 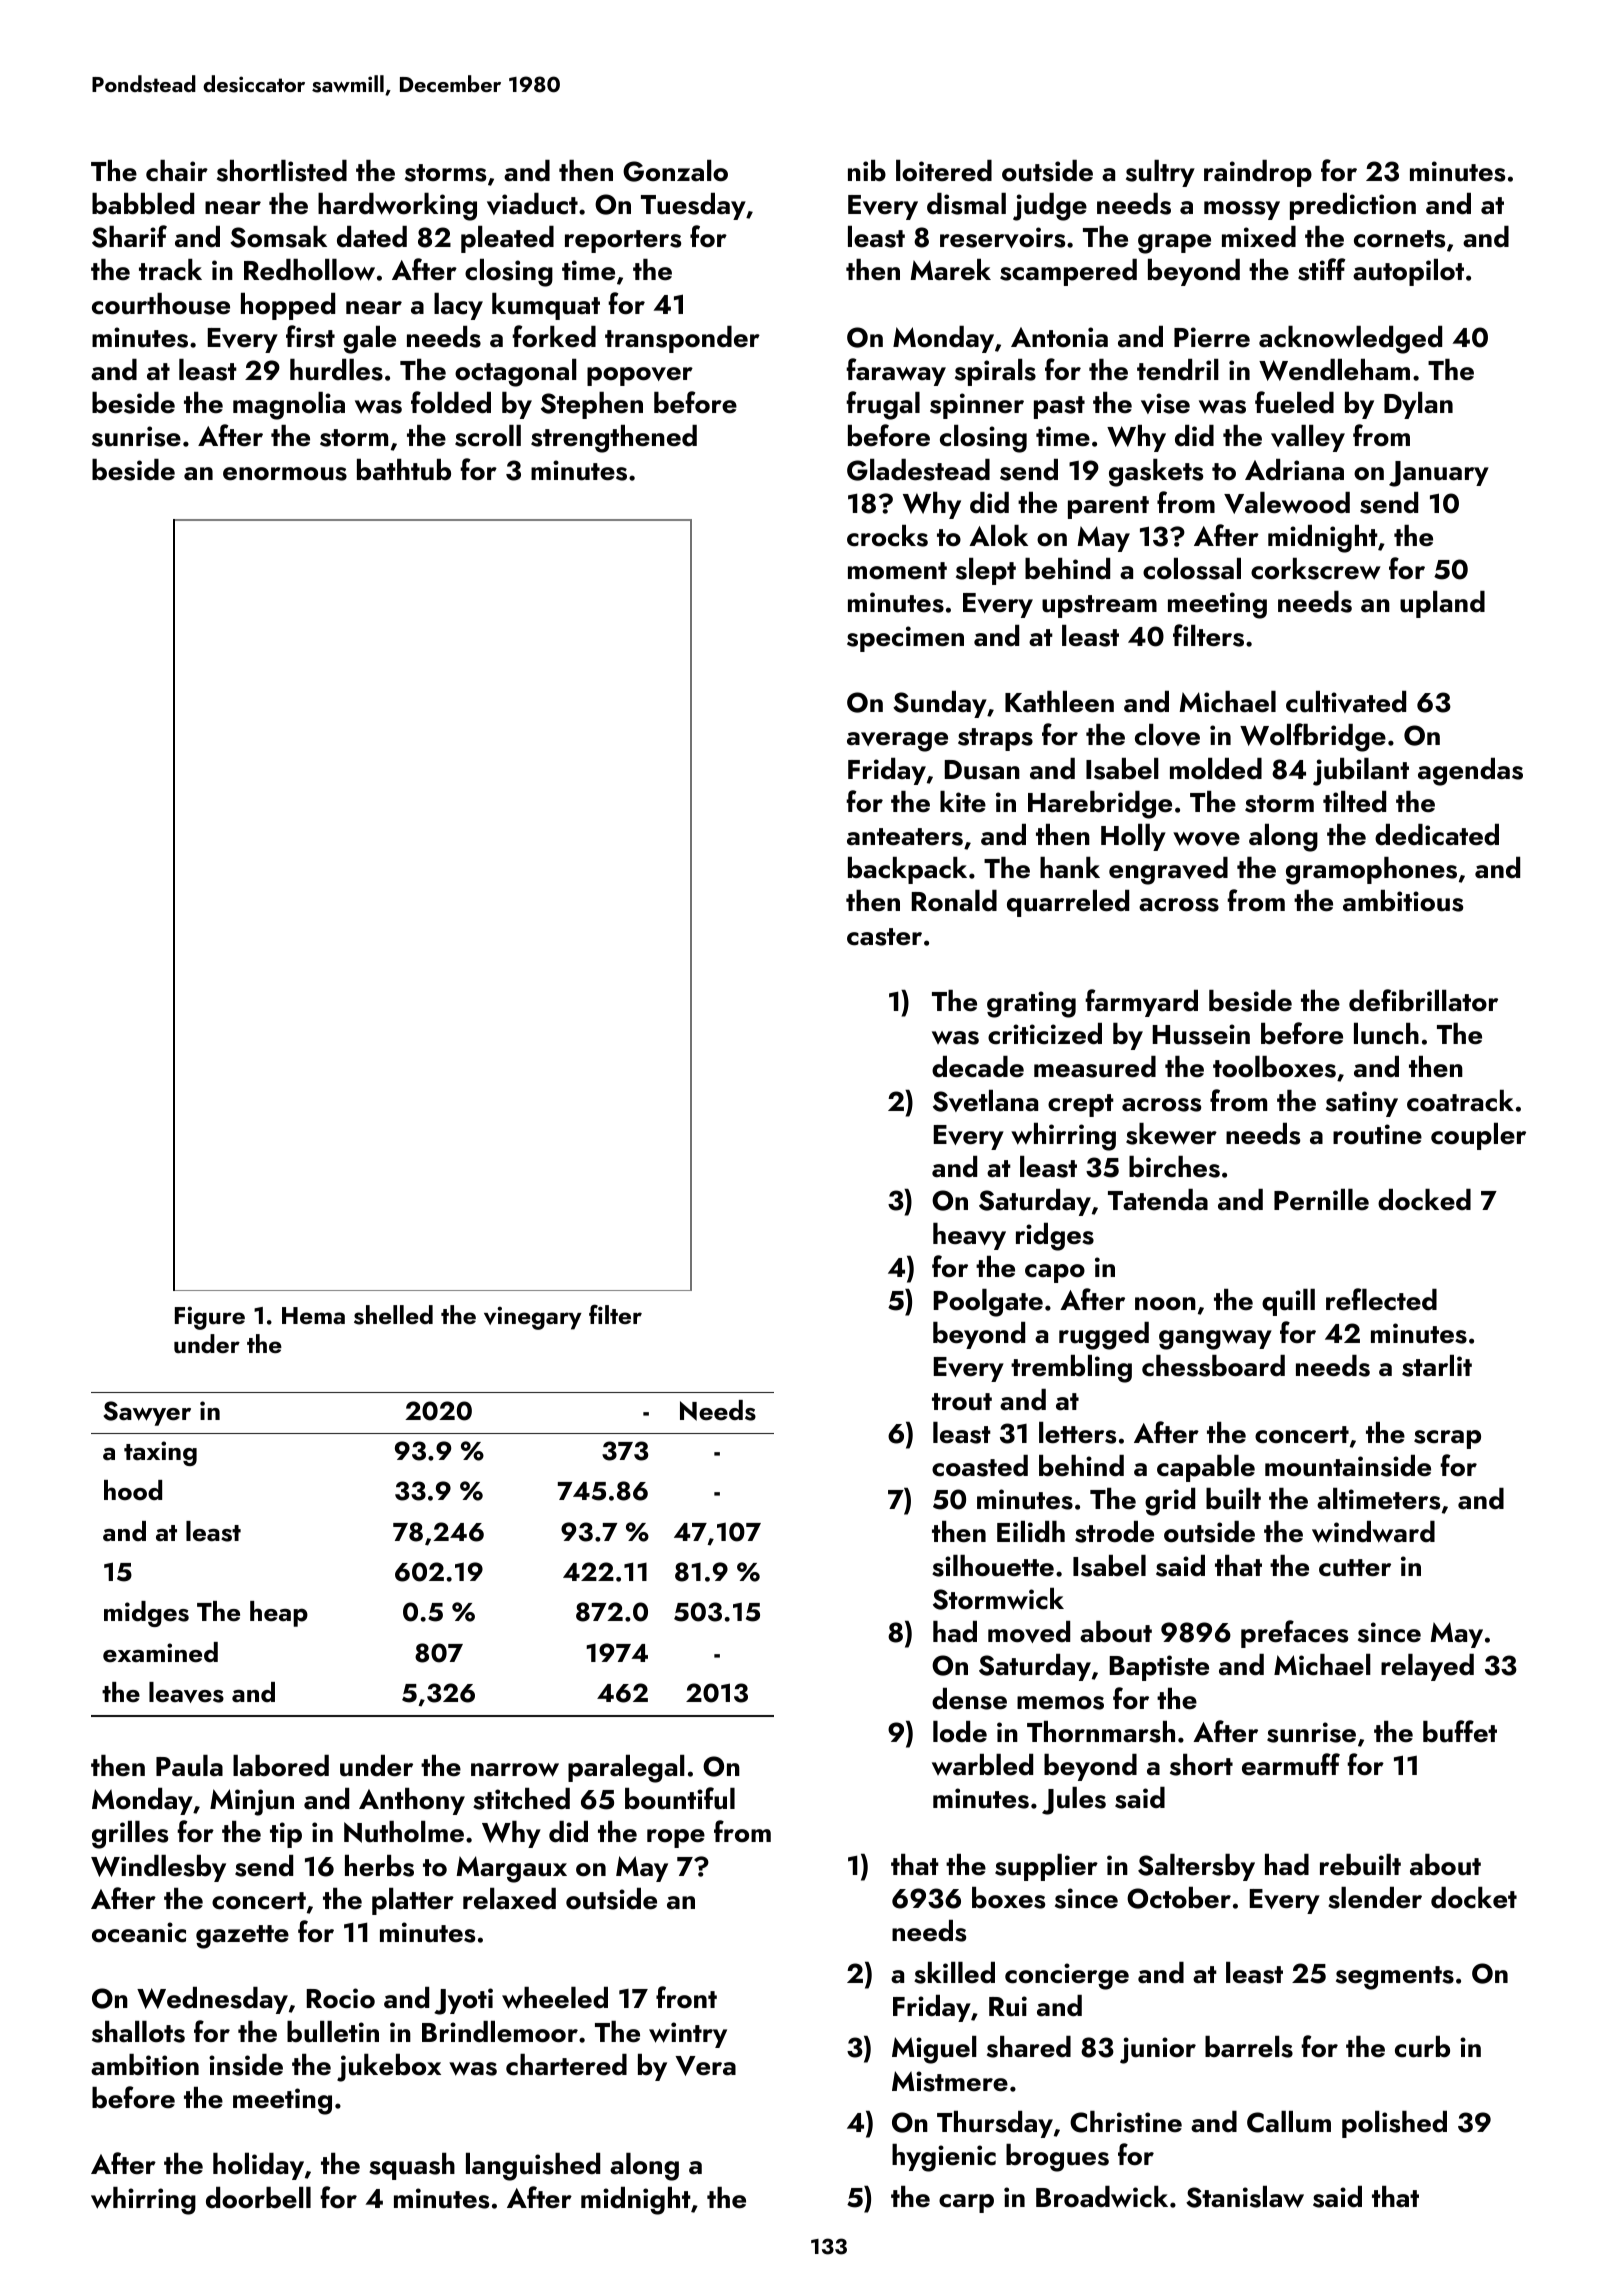 What do you see at coordinates (905, 837) in the image?
I see `anteaters` at bounding box center [905, 837].
